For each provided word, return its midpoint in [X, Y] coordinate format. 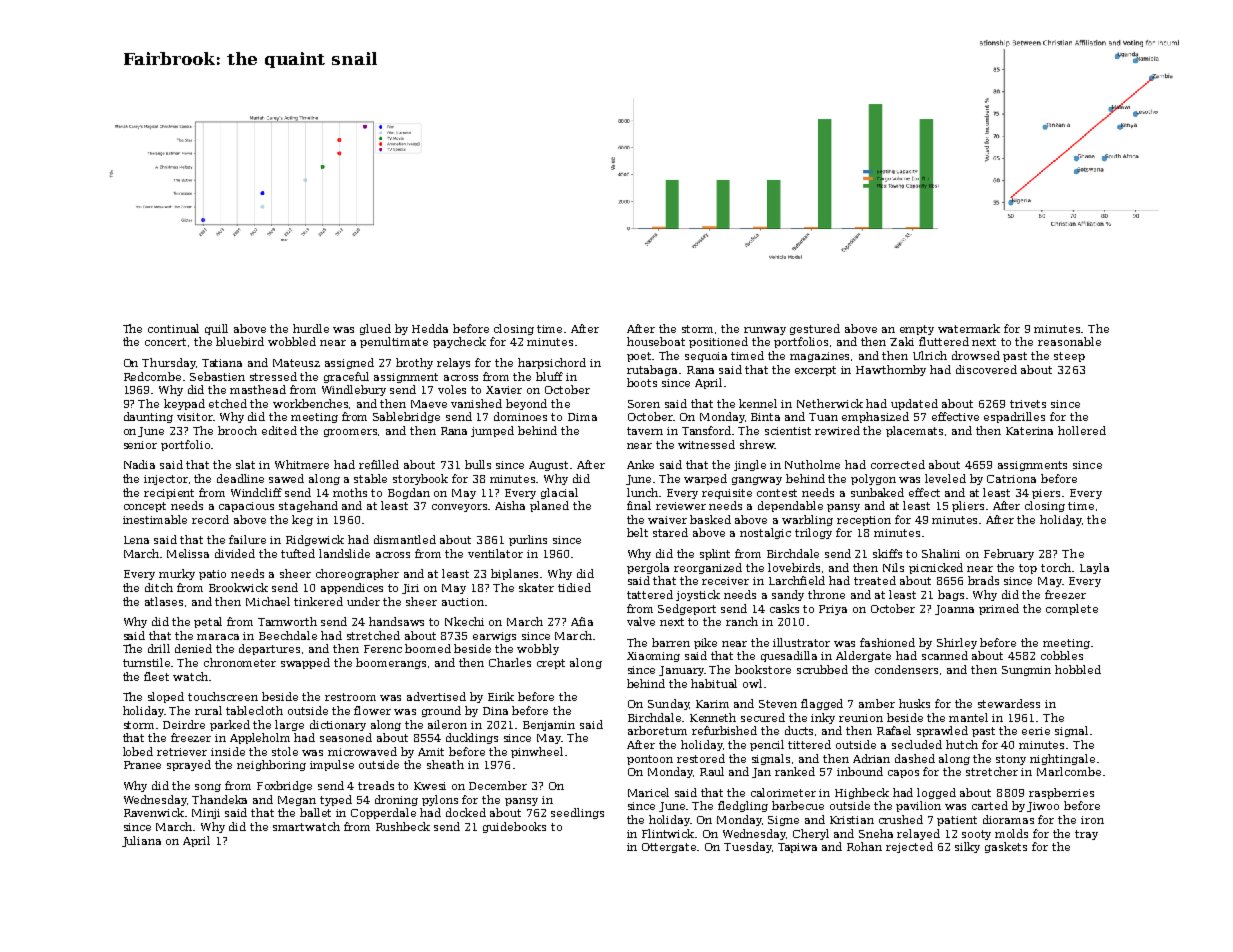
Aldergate [863, 656]
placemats [914, 431]
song [208, 788]
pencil [767, 745]
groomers [350, 433]
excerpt [815, 371]
